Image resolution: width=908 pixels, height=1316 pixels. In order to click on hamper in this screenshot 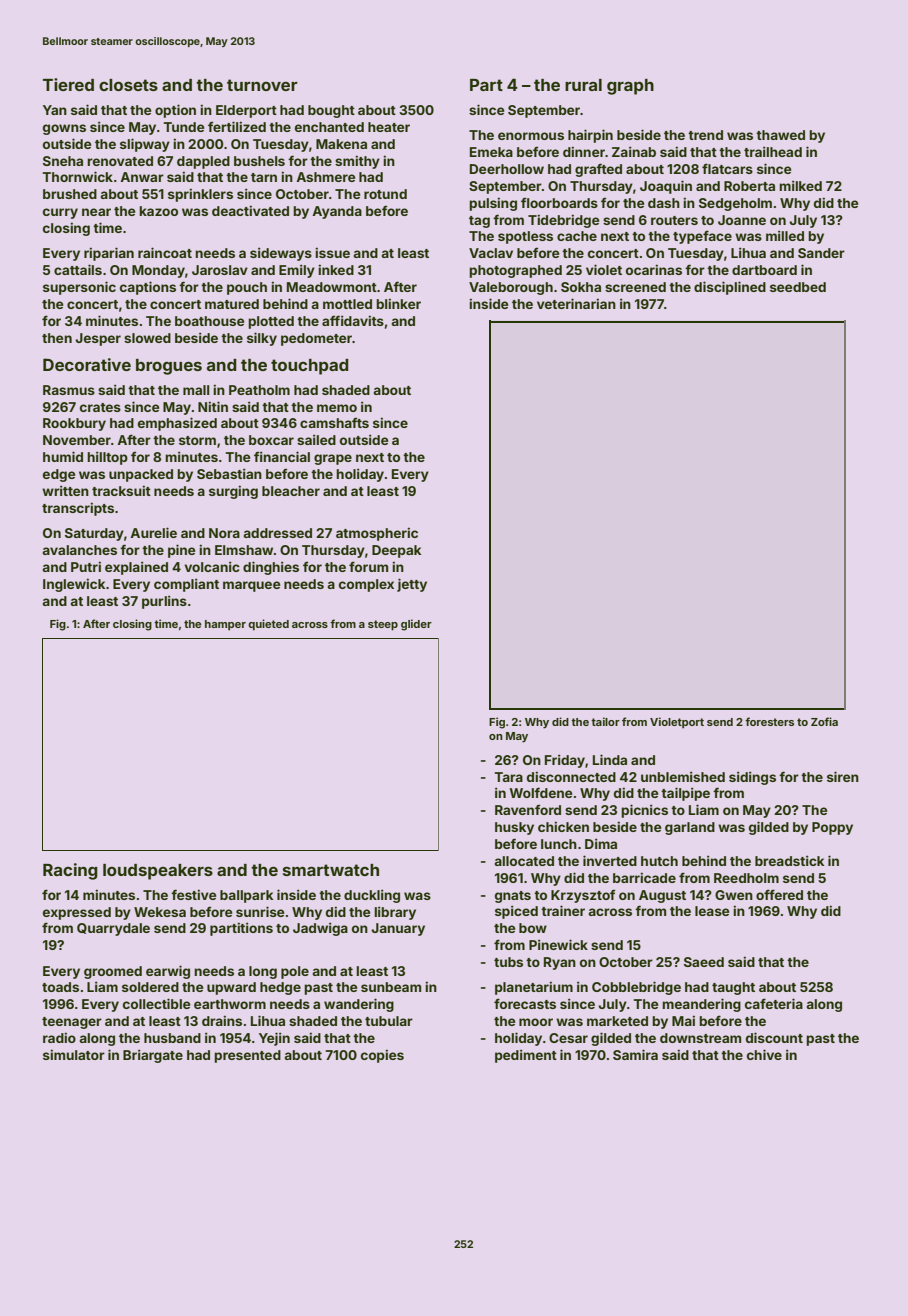, I will do `click(225, 625)`.
